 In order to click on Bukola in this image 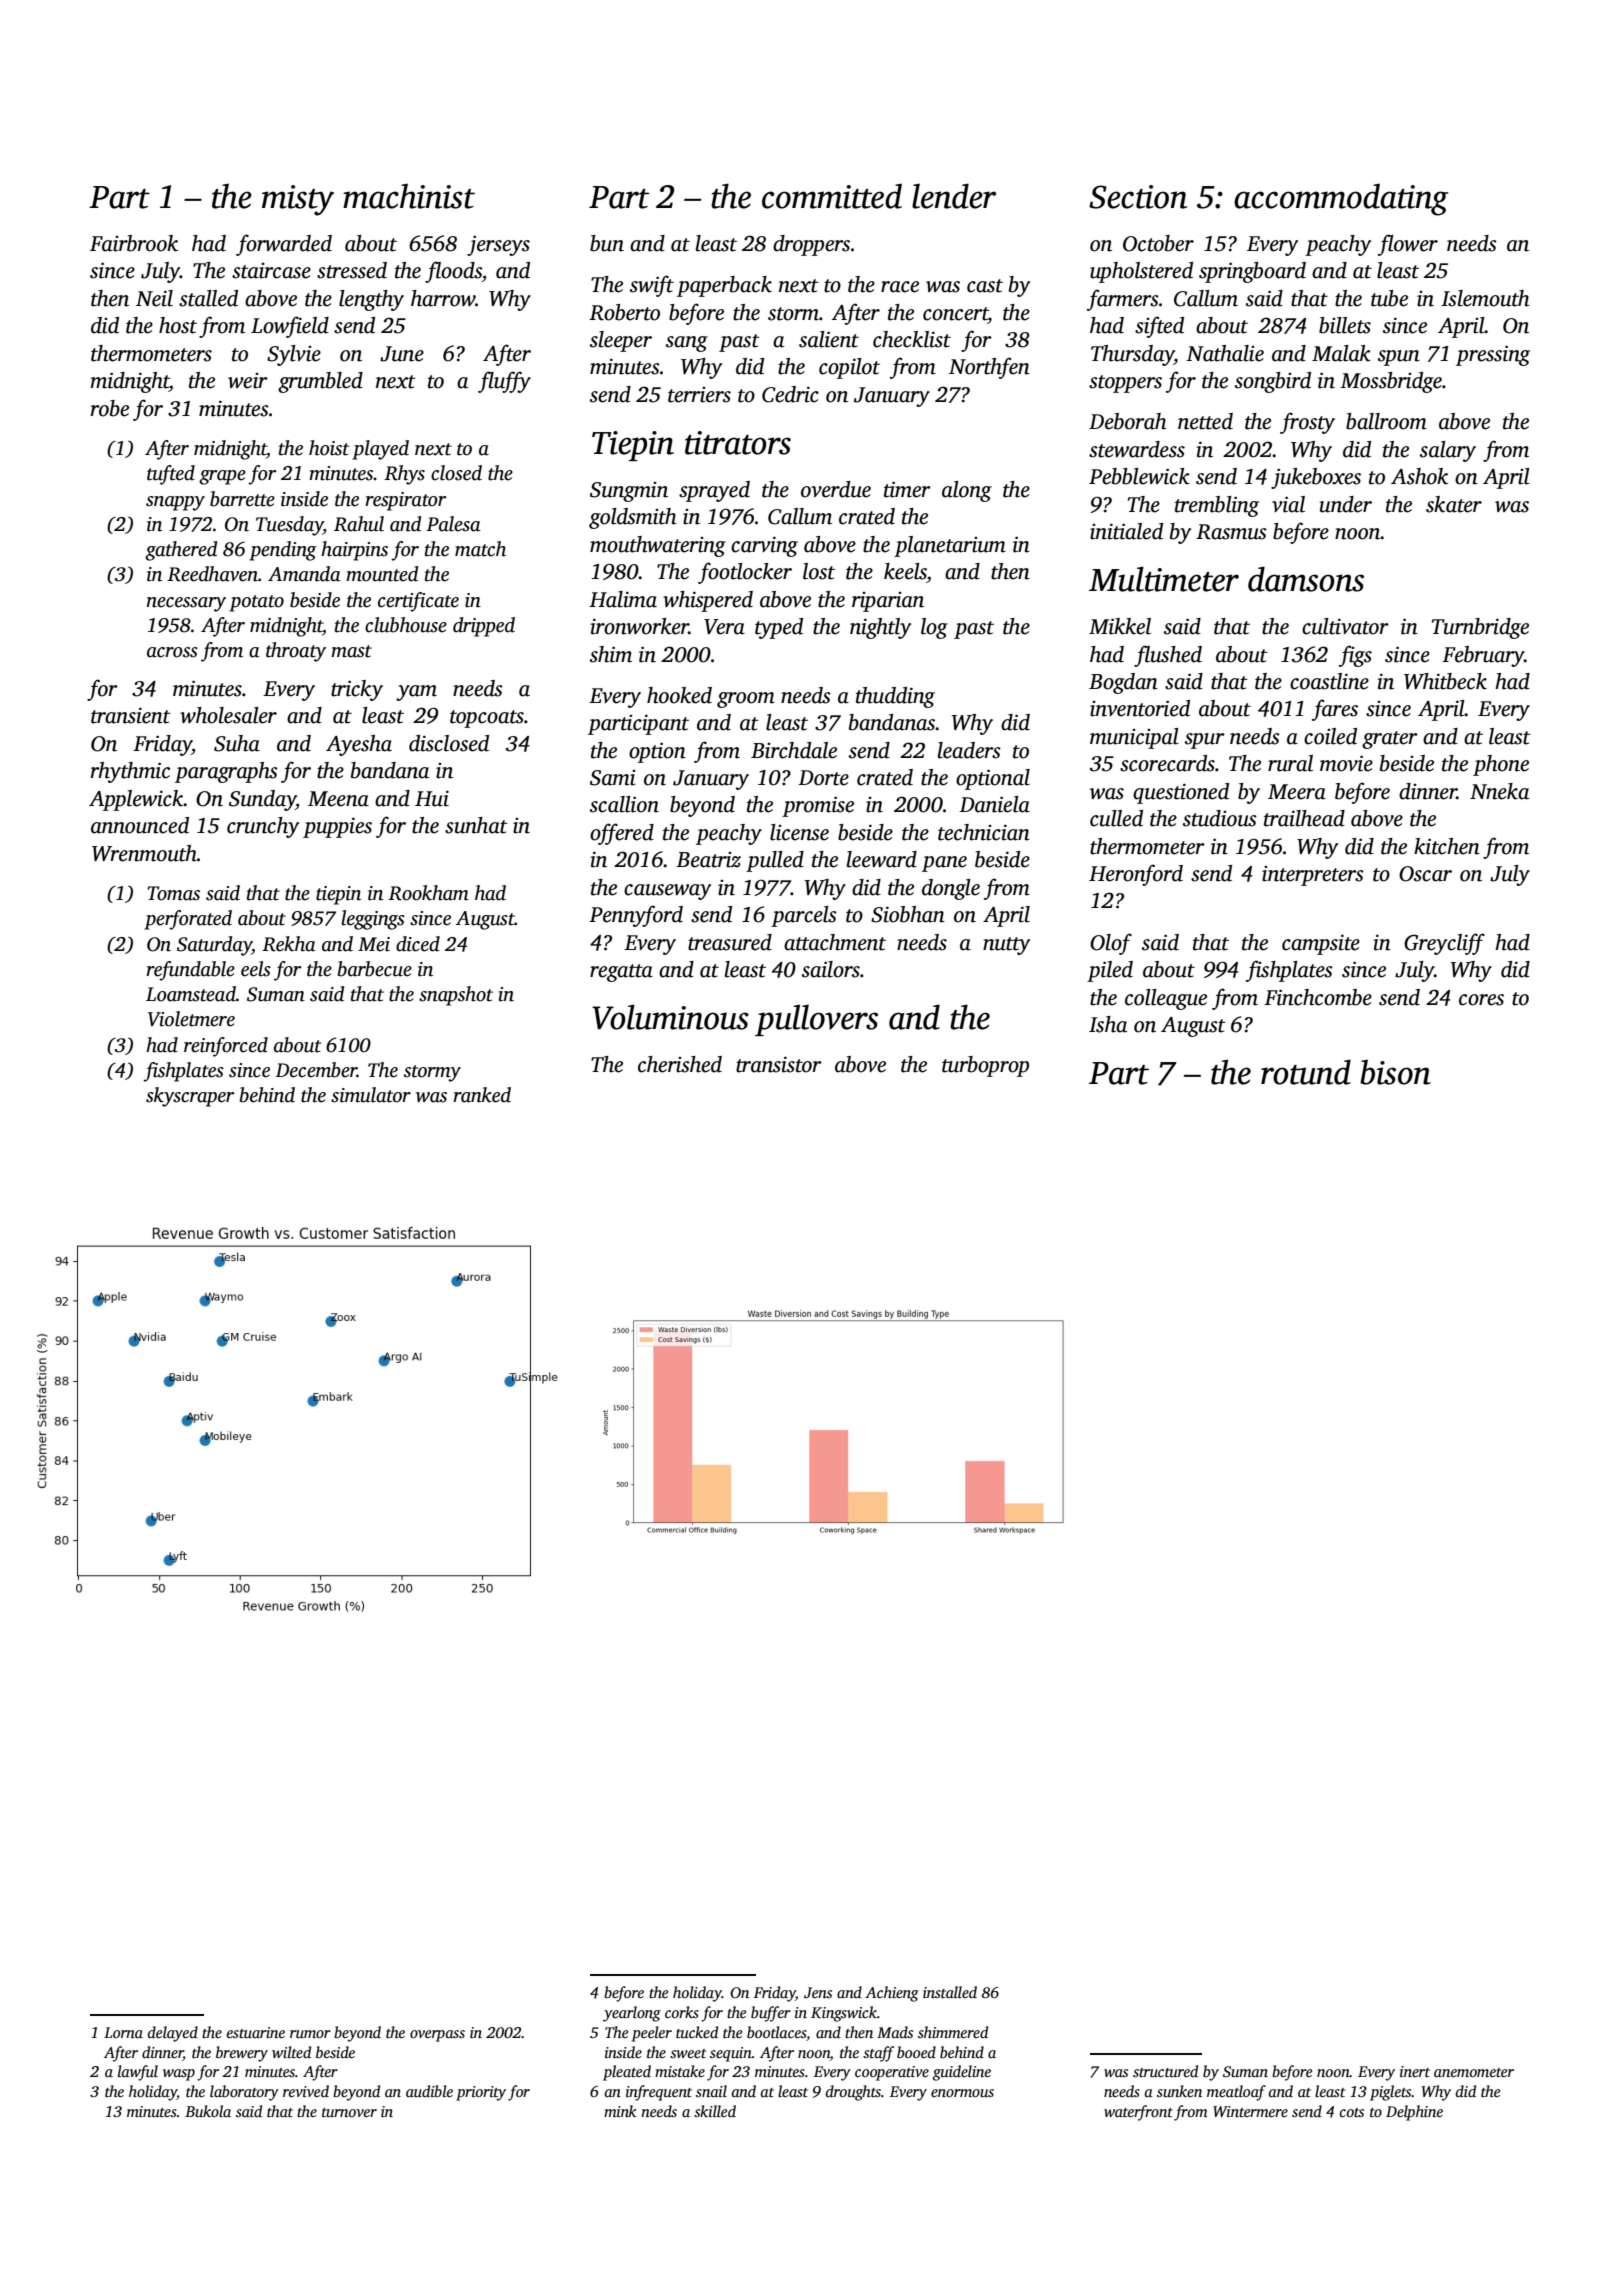, I will do `click(208, 2111)`.
